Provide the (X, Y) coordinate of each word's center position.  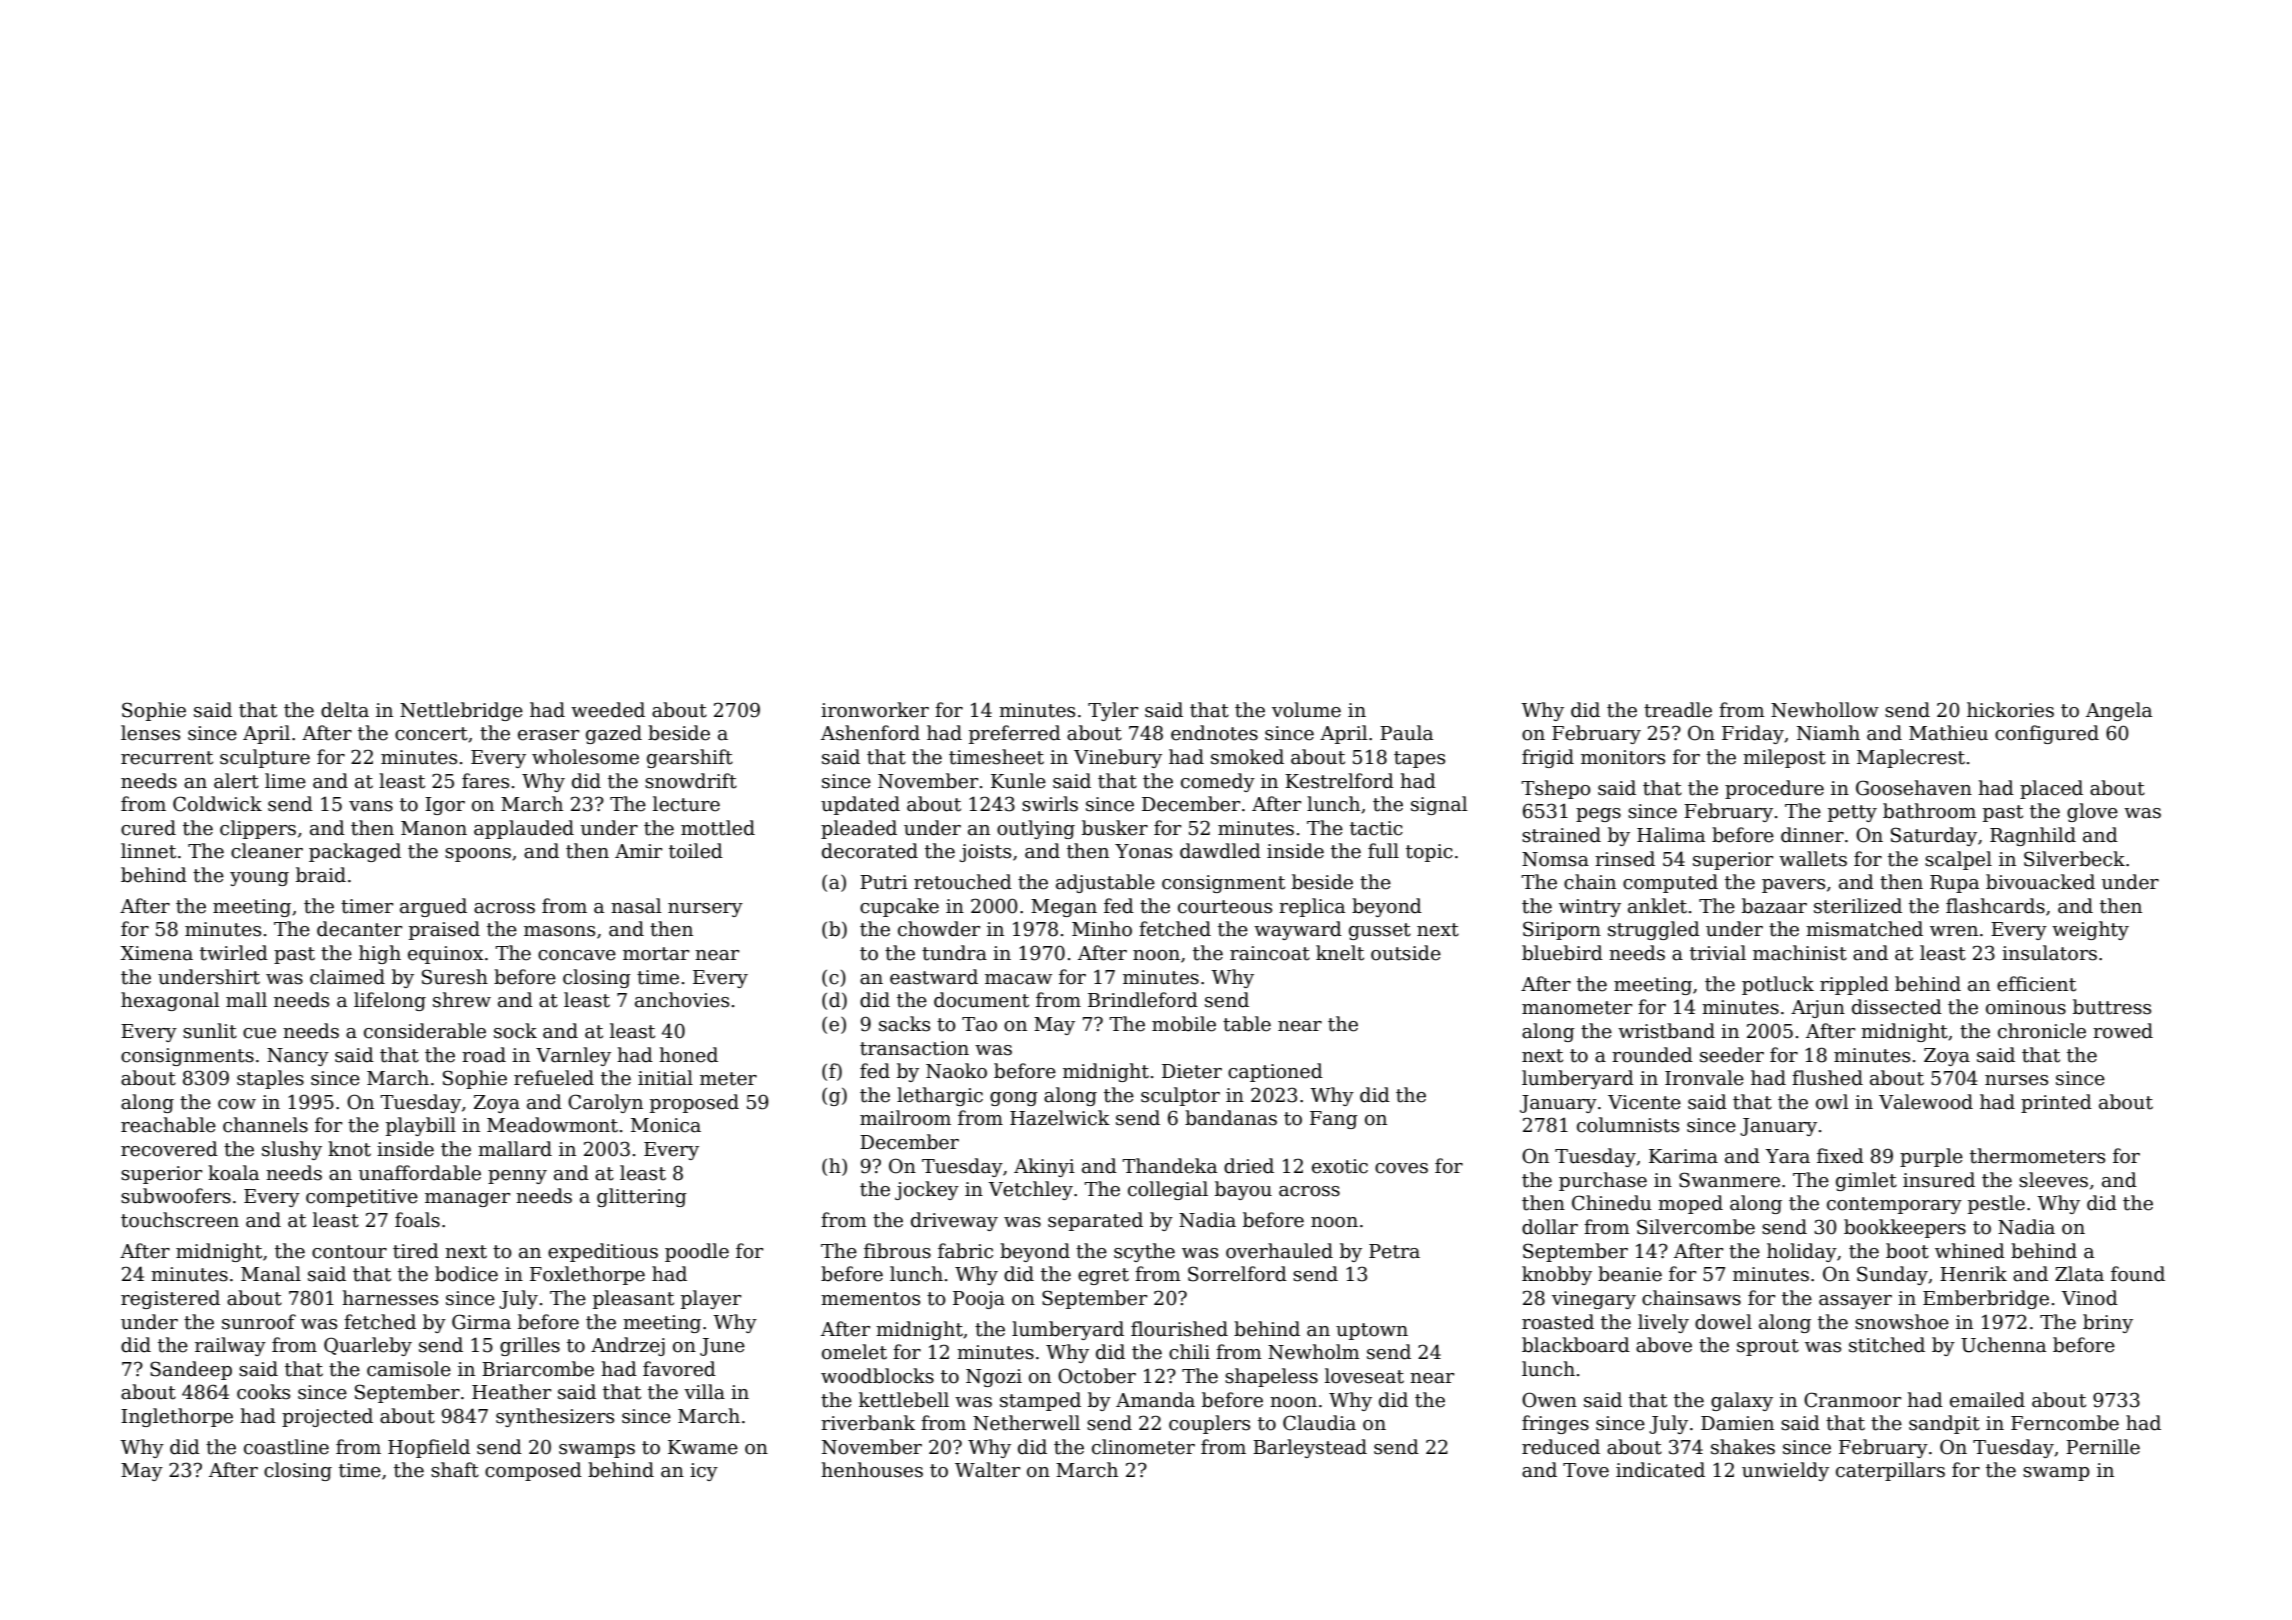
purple (1931, 1157)
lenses (150, 733)
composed (533, 1471)
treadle (1678, 710)
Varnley (573, 1056)
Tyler (1113, 711)
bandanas (1231, 1118)
